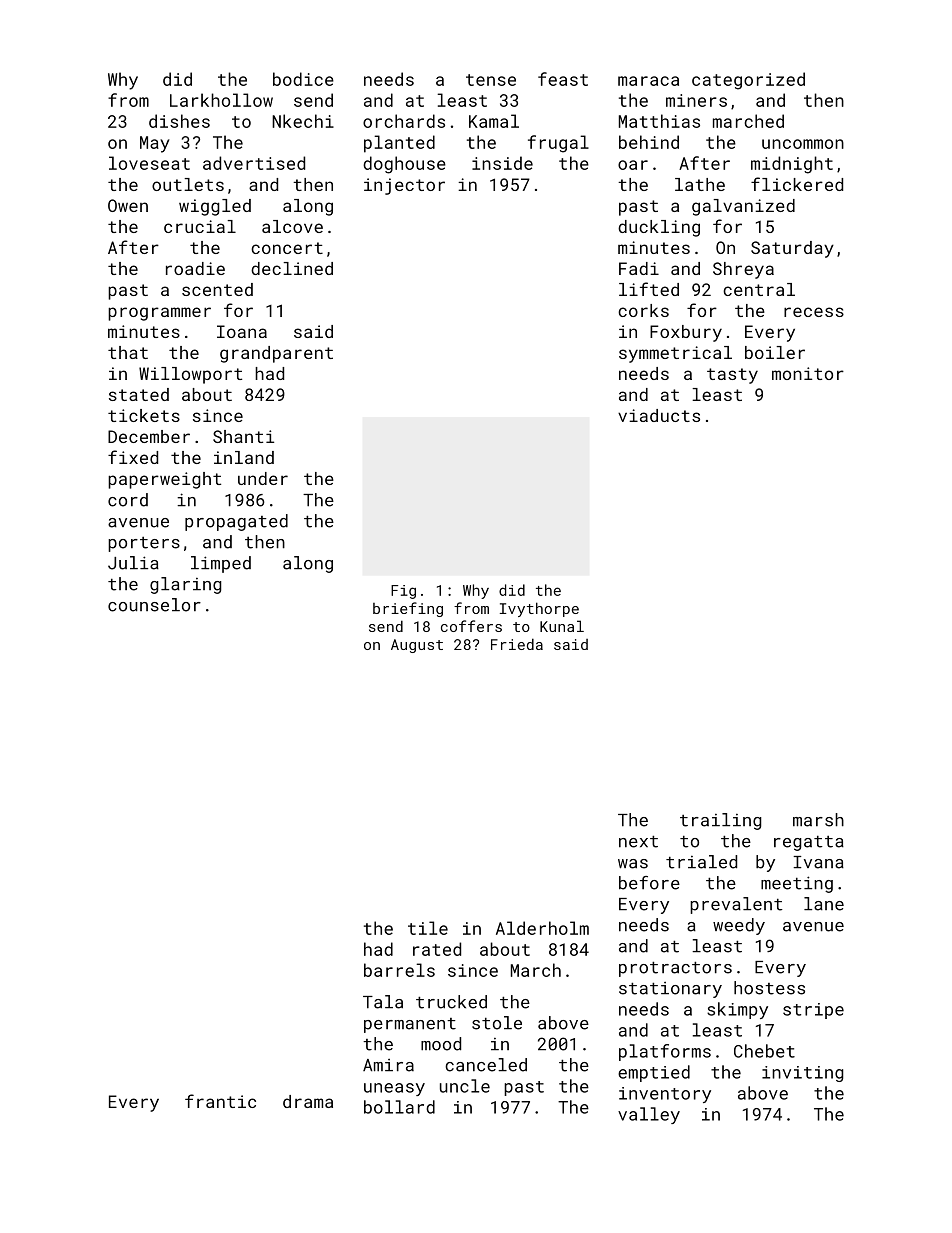  What do you see at coordinates (303, 79) in the image?
I see `bodice` at bounding box center [303, 79].
